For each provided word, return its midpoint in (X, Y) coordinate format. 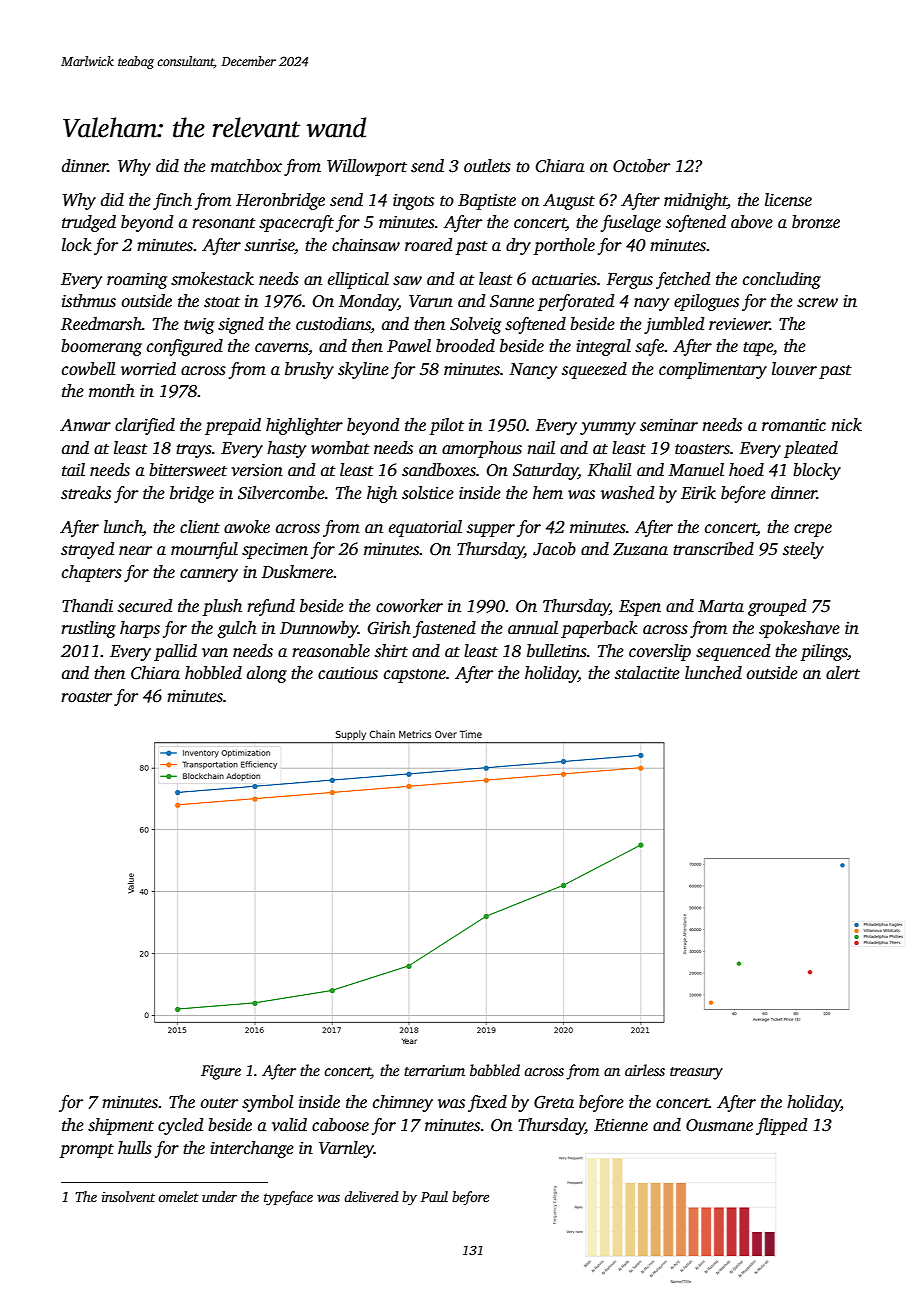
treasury (696, 1073)
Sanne (512, 301)
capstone (415, 676)
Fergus (629, 281)
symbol (267, 1103)
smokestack (212, 279)
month (112, 391)
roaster (86, 697)
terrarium (434, 1070)
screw (817, 303)
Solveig (475, 325)
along (267, 674)
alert (843, 673)
